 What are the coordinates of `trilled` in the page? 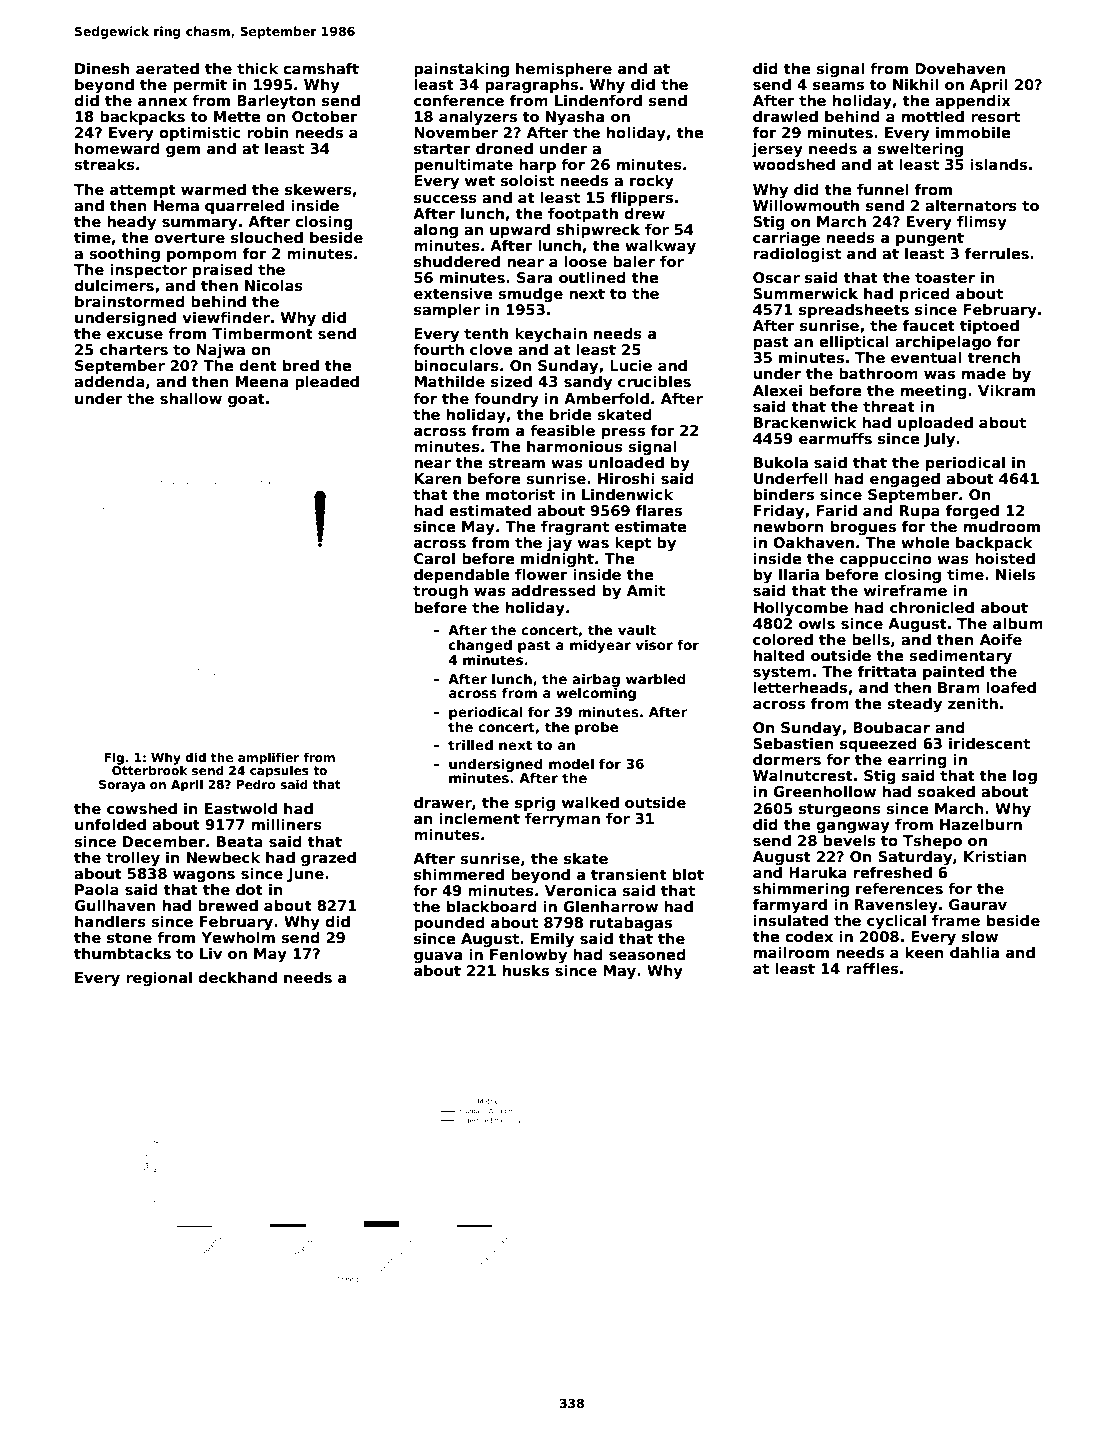 It's located at (470, 744).
